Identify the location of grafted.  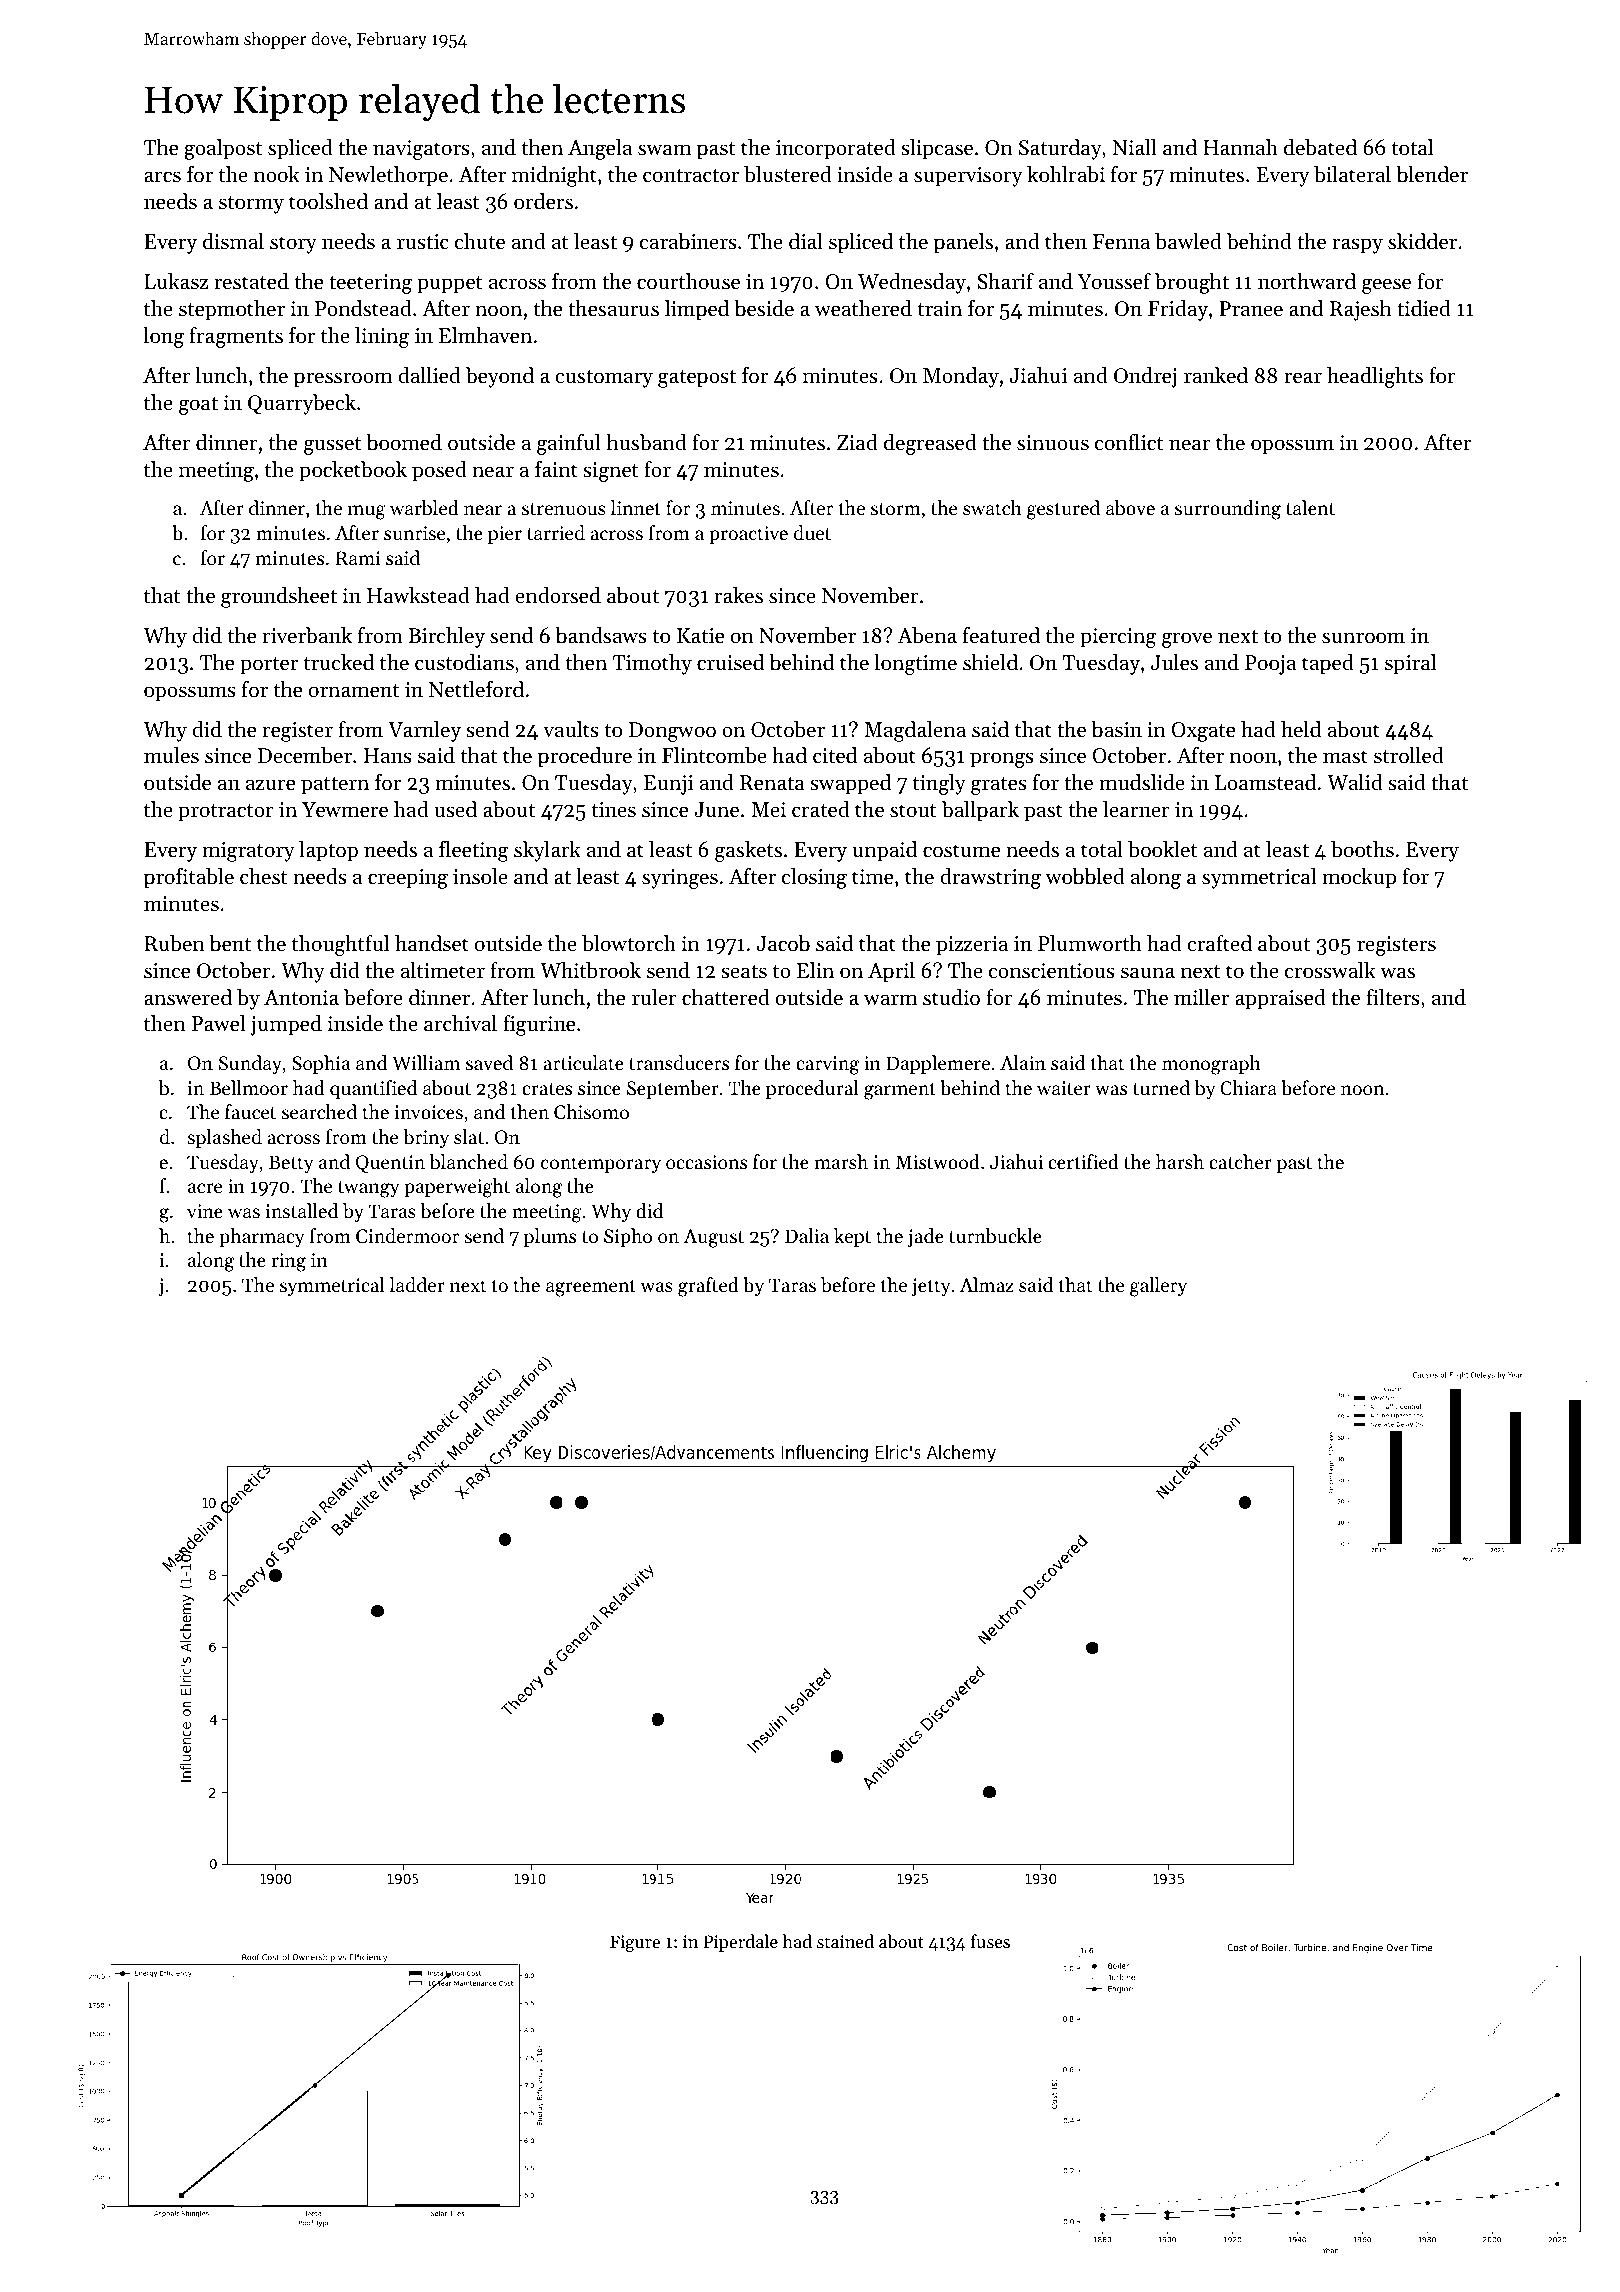
(708, 1287).
